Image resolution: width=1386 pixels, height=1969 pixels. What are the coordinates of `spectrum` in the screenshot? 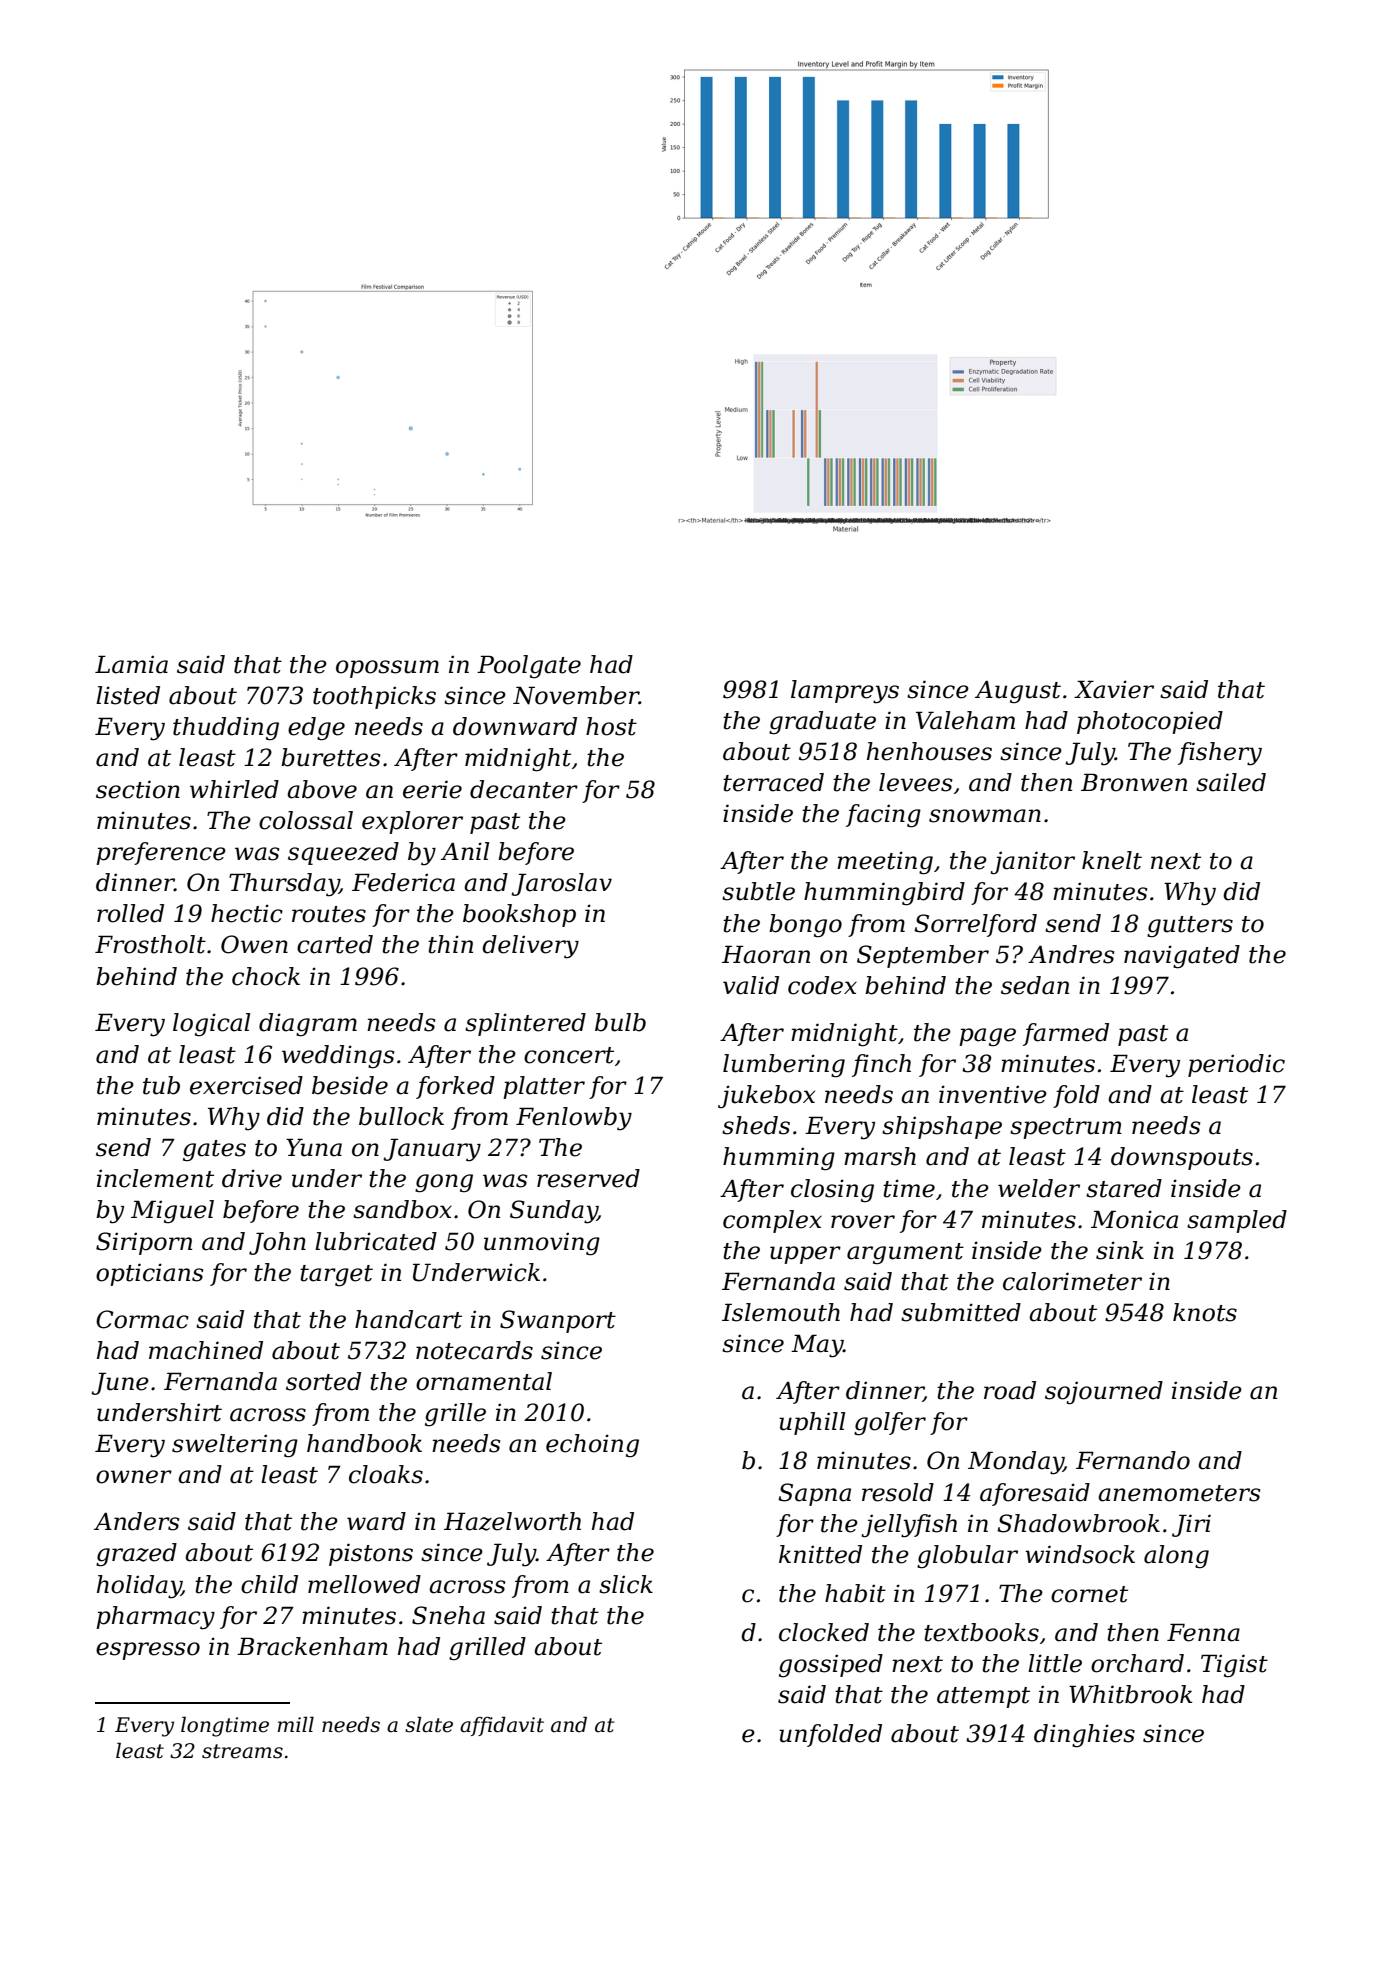 It's located at (1066, 1128).
